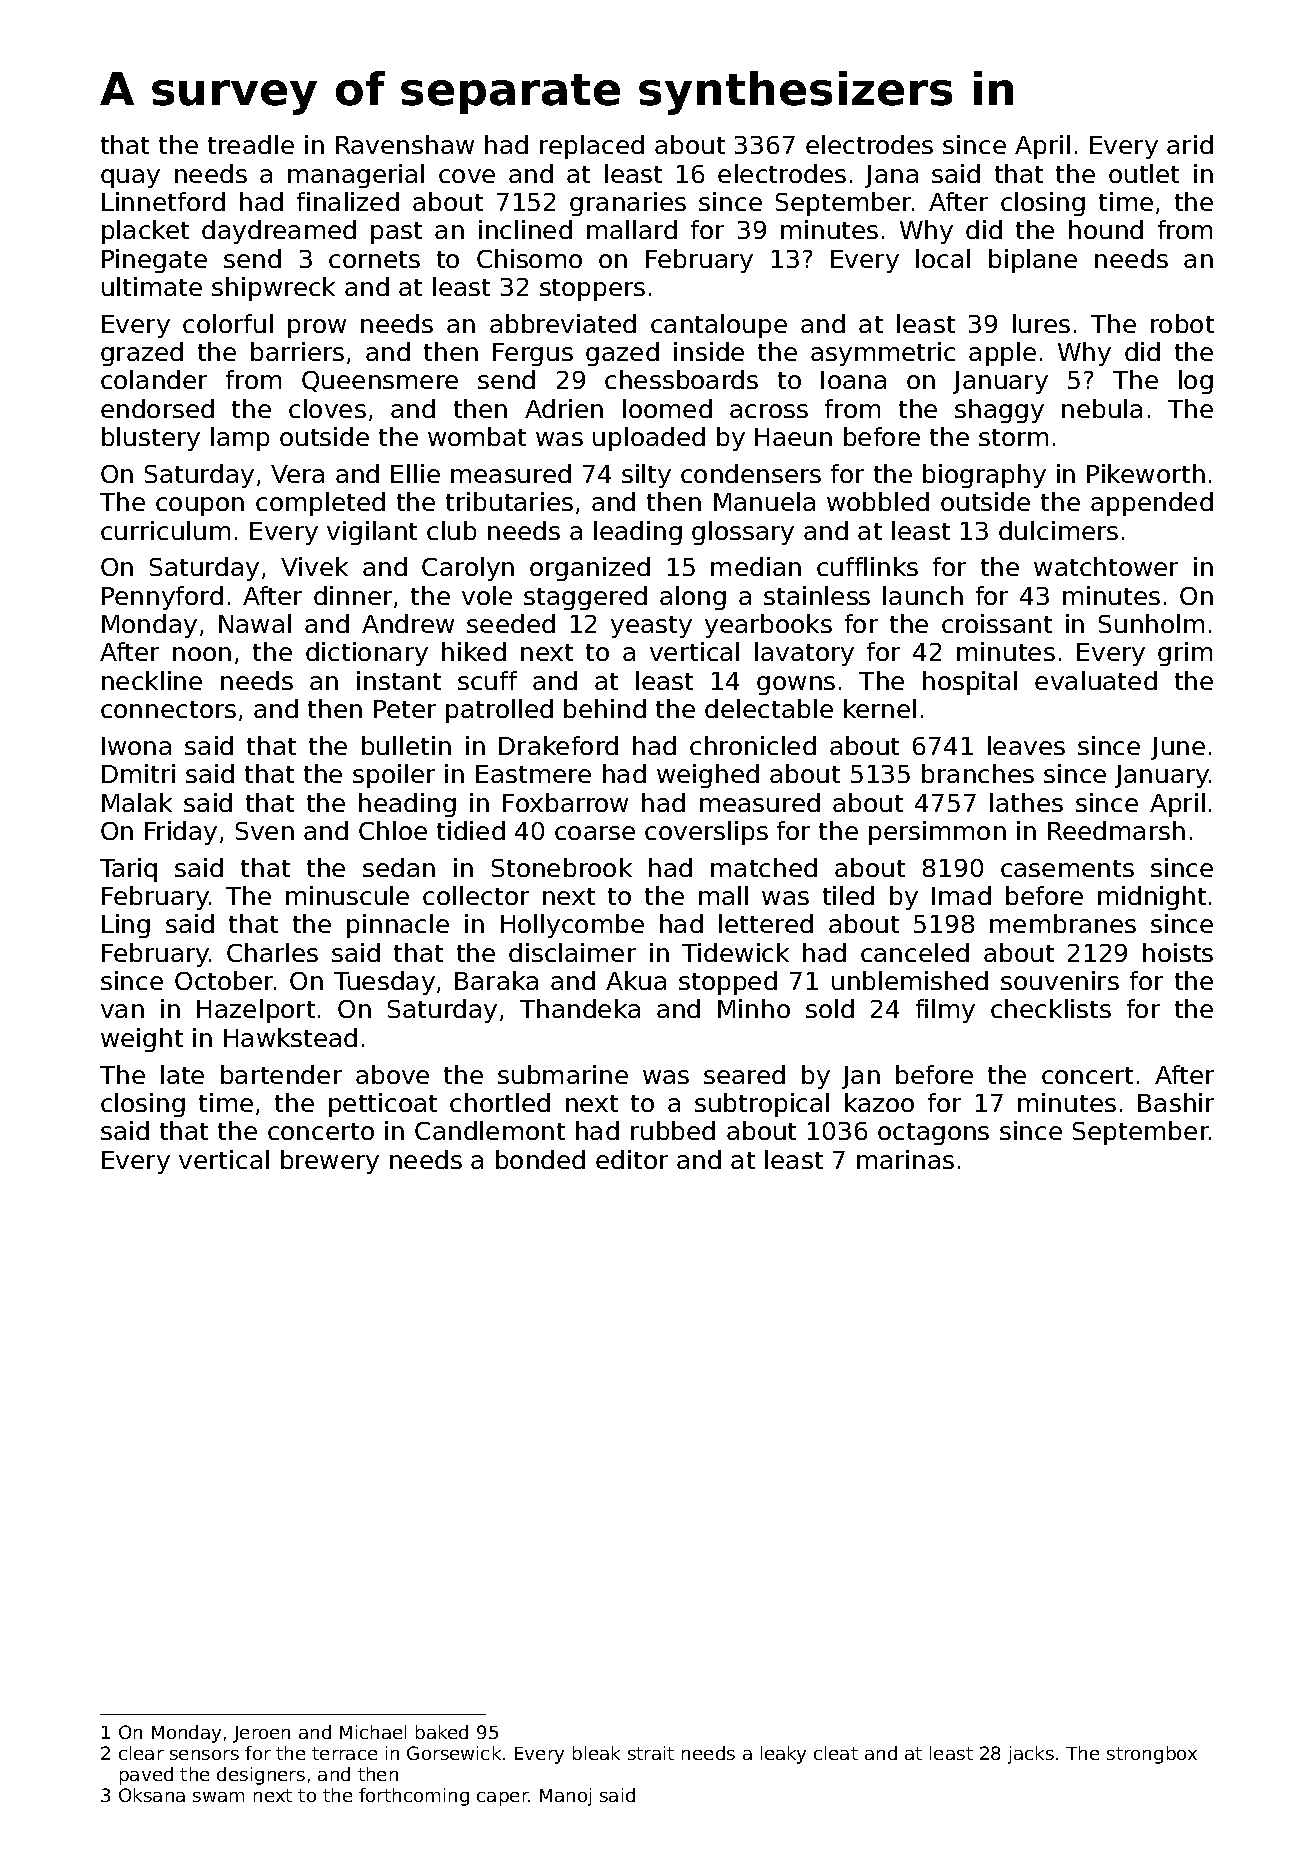 The image size is (1315, 1860). What do you see at coordinates (1152, 1755) in the document?
I see `strongbox` at bounding box center [1152, 1755].
